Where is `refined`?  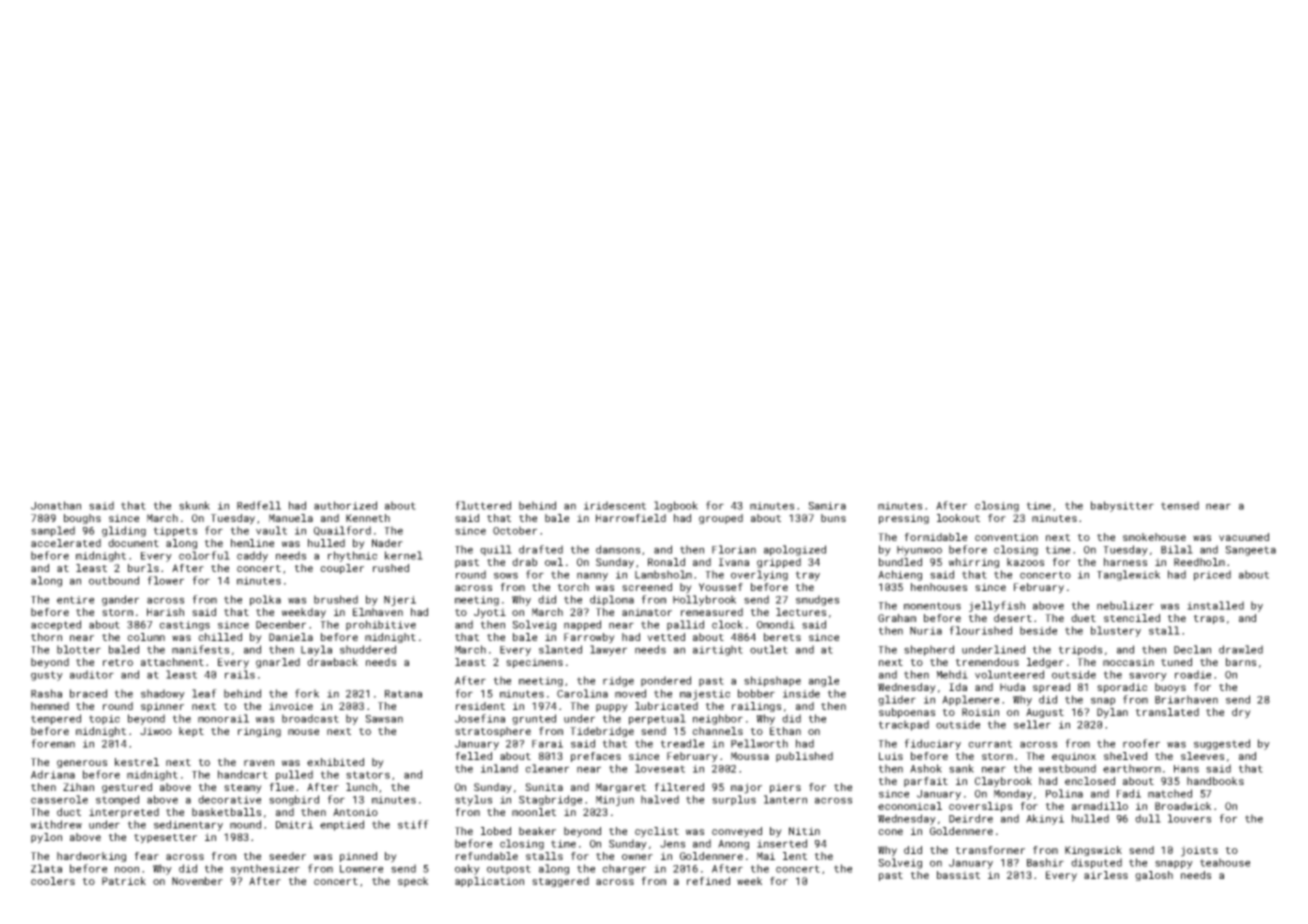 refined is located at coordinates (708, 881).
